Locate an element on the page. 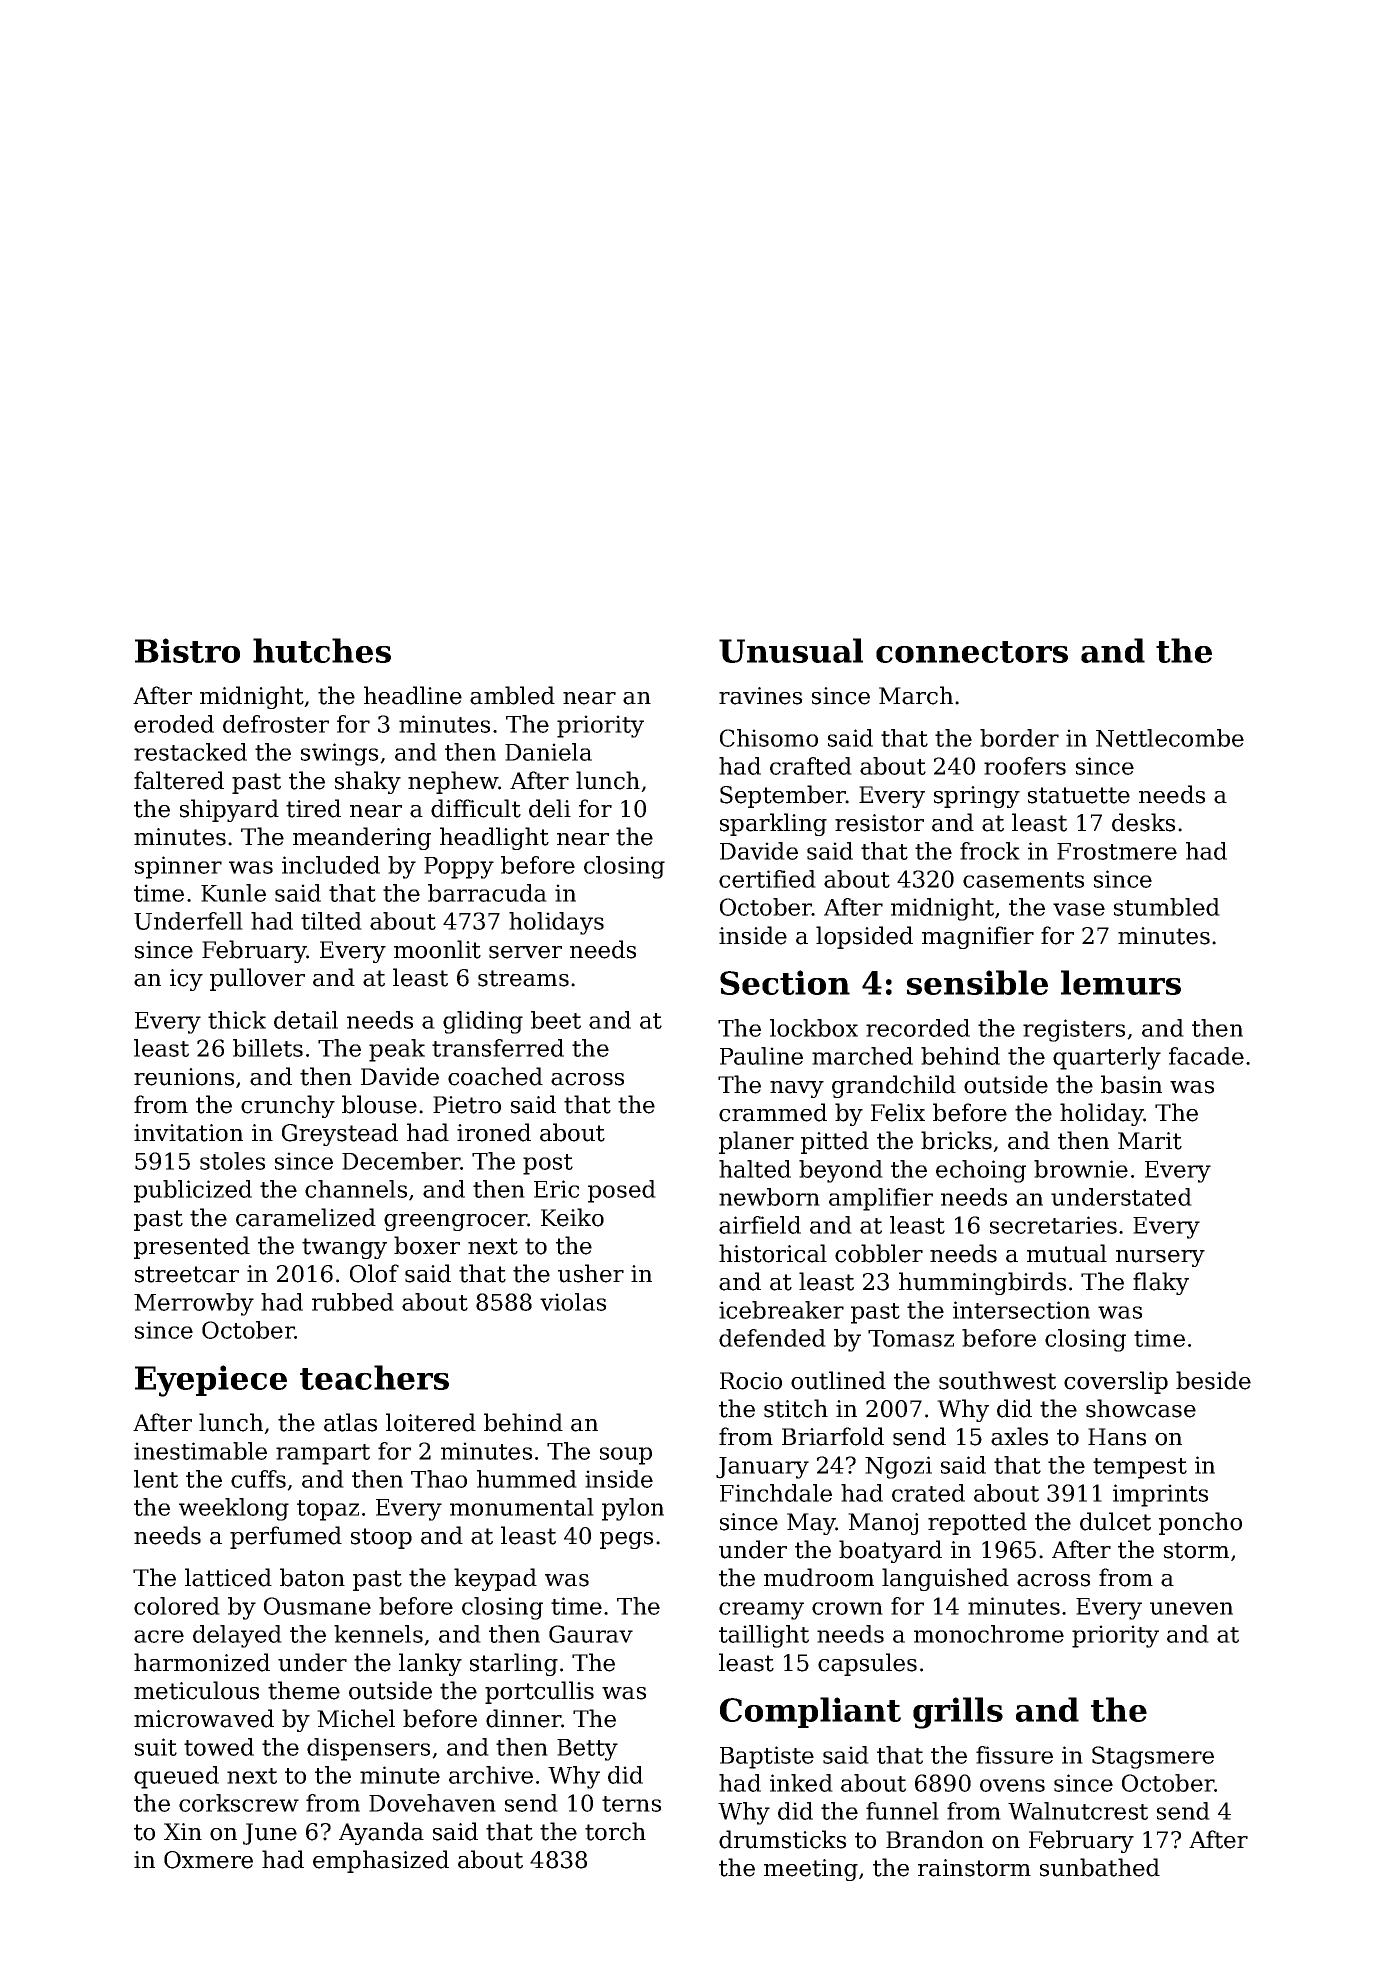  Unusual is located at coordinates (791, 650).
